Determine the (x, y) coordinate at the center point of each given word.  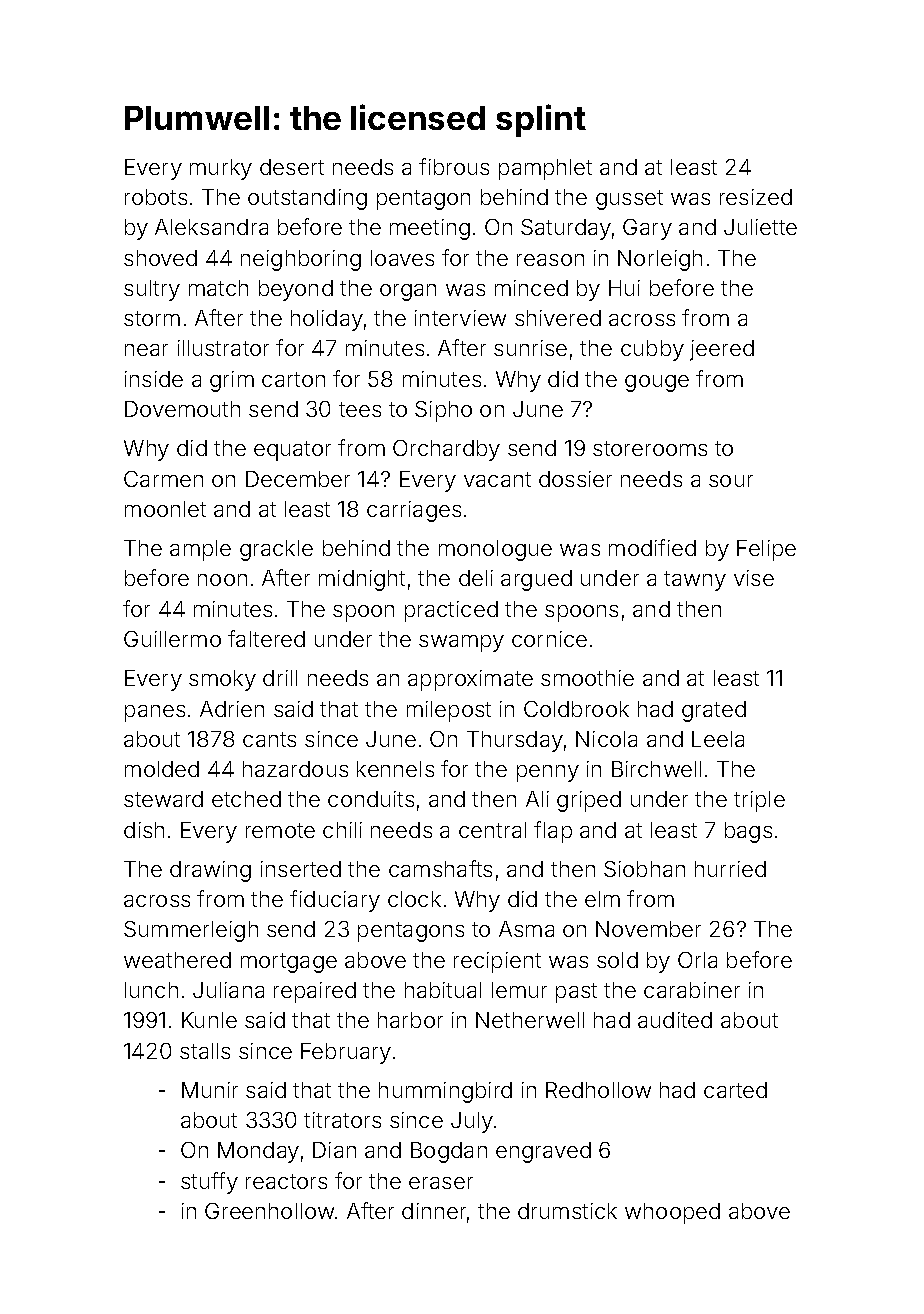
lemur (519, 990)
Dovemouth (182, 409)
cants (269, 739)
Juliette (760, 227)
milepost (449, 711)
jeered (722, 350)
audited (675, 1020)
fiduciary (335, 901)
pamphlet (545, 169)
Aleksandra (211, 227)
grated (714, 711)
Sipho (443, 411)
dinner (434, 1211)
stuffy (209, 1183)
